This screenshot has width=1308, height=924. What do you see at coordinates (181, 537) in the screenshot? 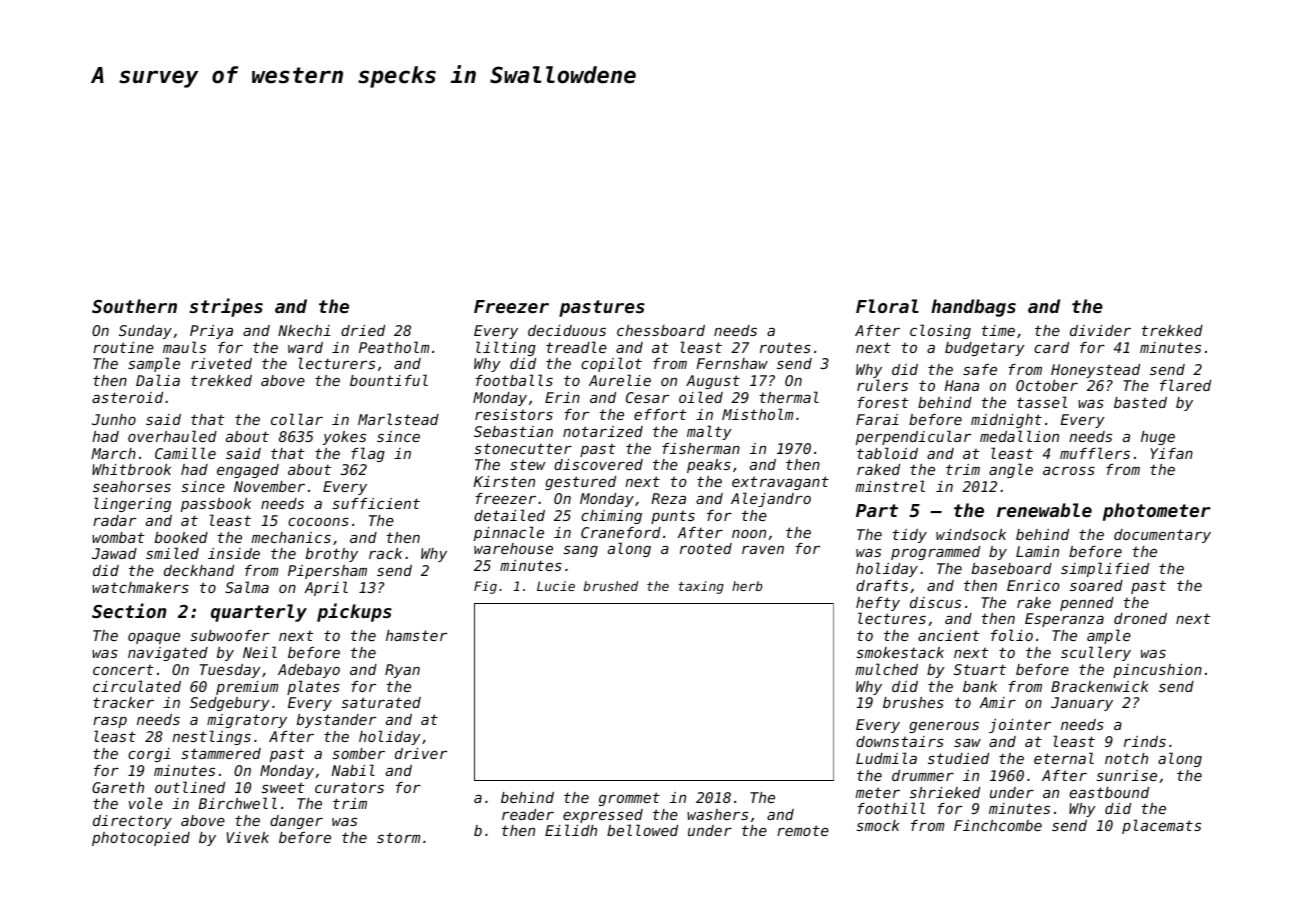
I see `booked` at bounding box center [181, 537].
